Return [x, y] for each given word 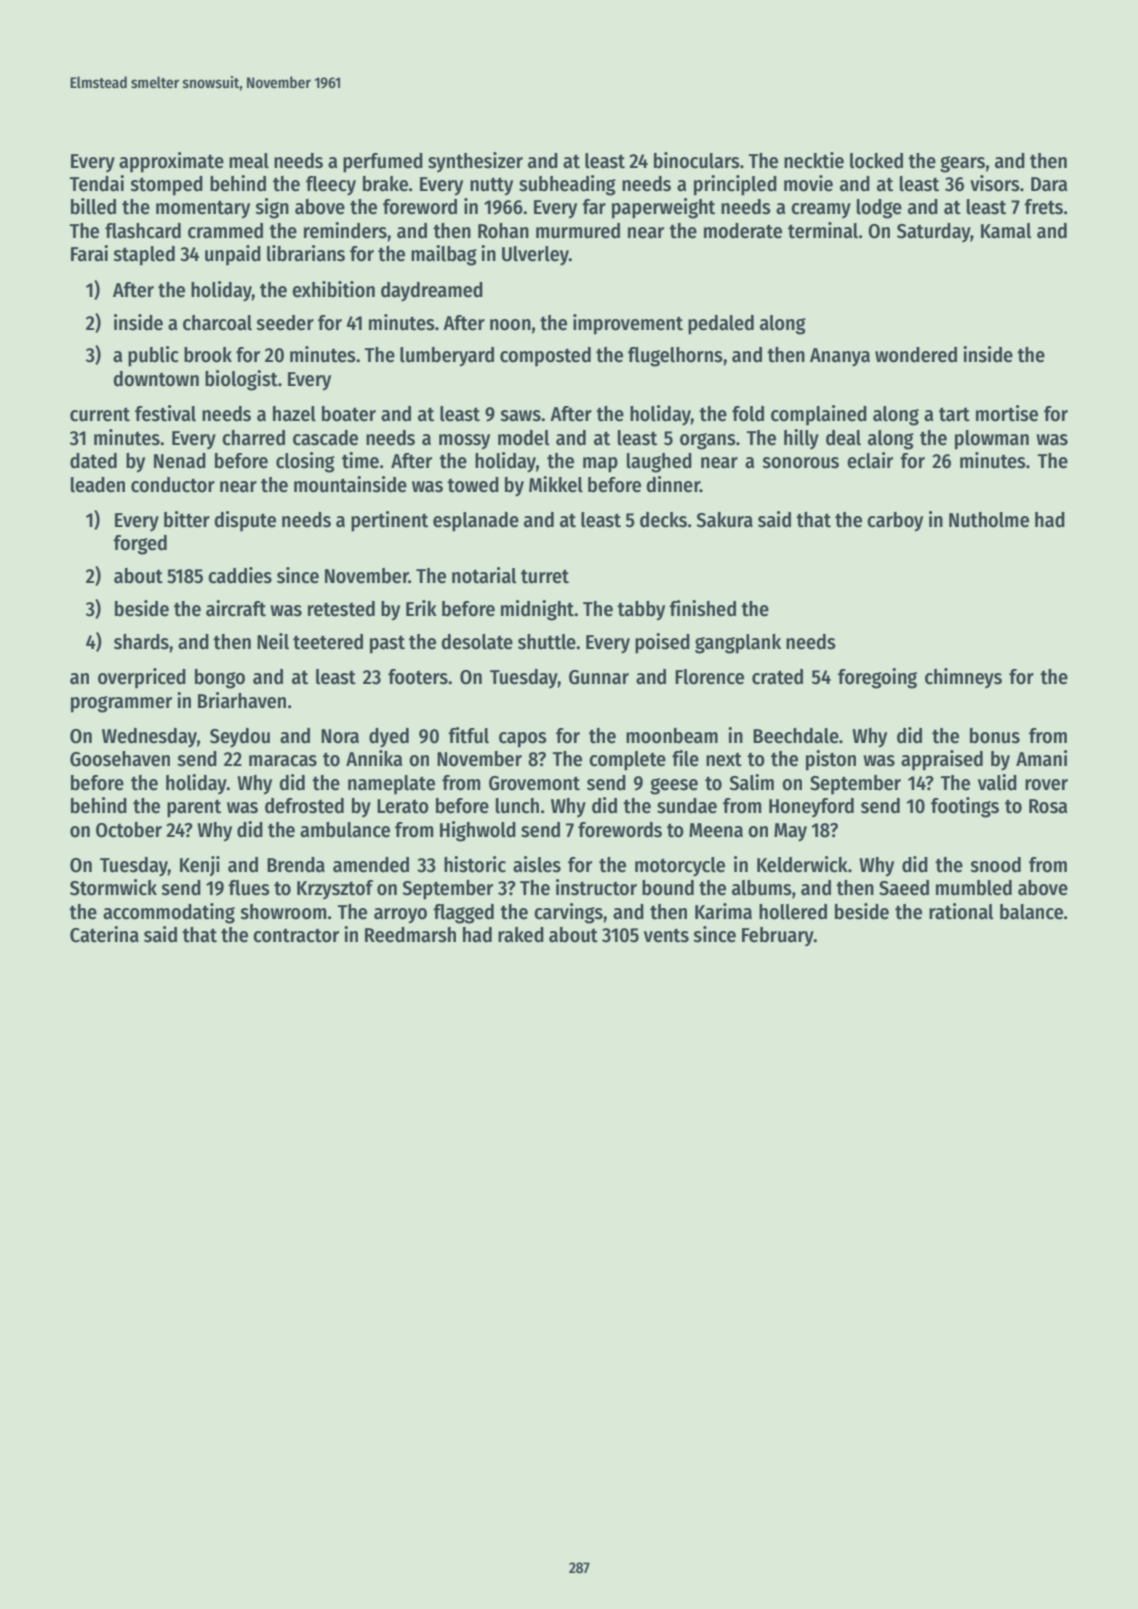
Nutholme [989, 520]
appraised [942, 760]
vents [666, 936]
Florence [709, 677]
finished [702, 608]
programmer [121, 704]
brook [208, 355]
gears [962, 164]
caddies [240, 575]
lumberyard [447, 357]
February [778, 936]
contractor [296, 936]
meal [249, 161]
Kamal [1006, 231]
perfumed [383, 163]
